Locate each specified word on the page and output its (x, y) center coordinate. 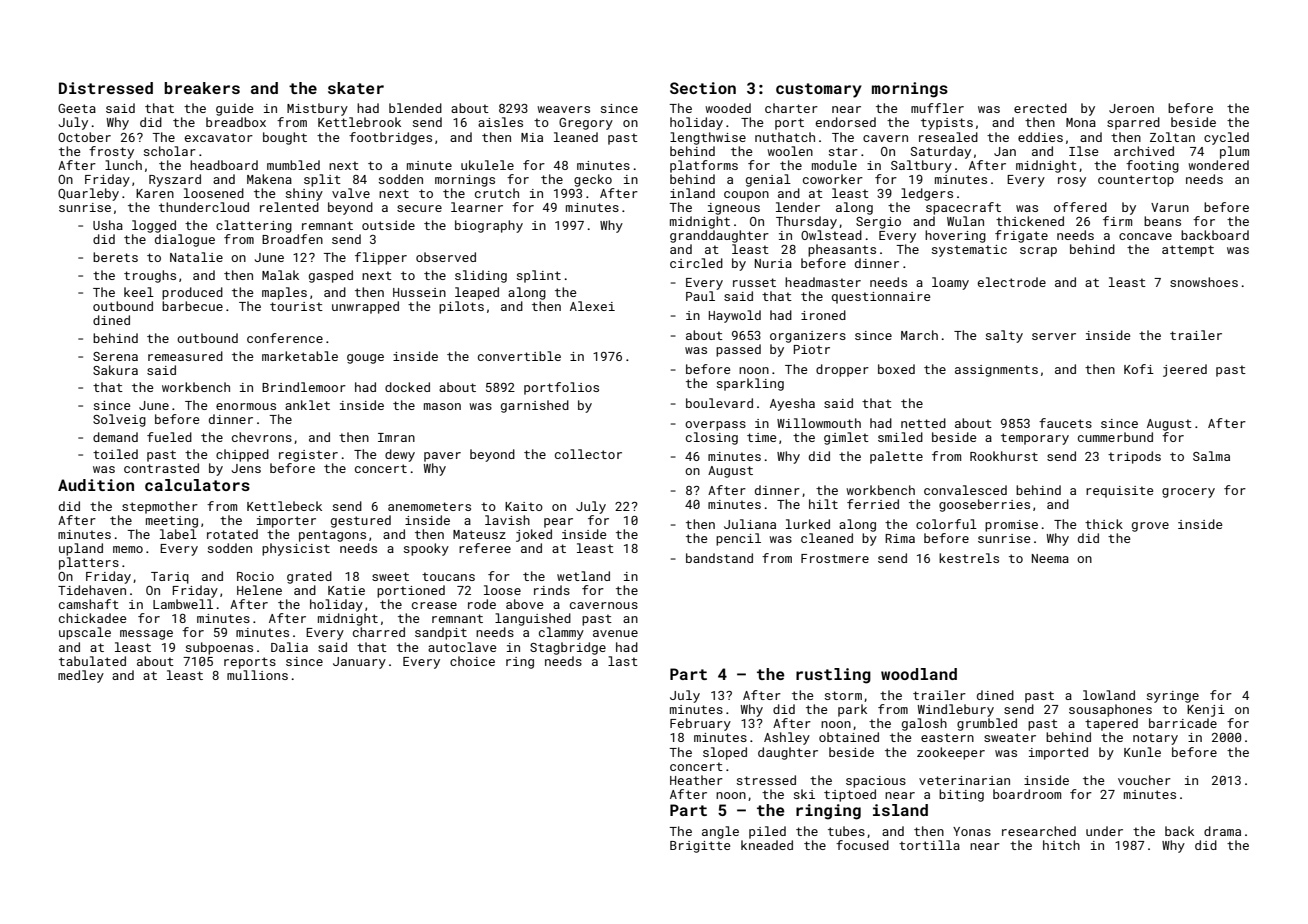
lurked (808, 524)
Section (703, 88)
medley (81, 676)
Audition (96, 485)
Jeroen (1131, 108)
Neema (1050, 558)
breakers (202, 88)
